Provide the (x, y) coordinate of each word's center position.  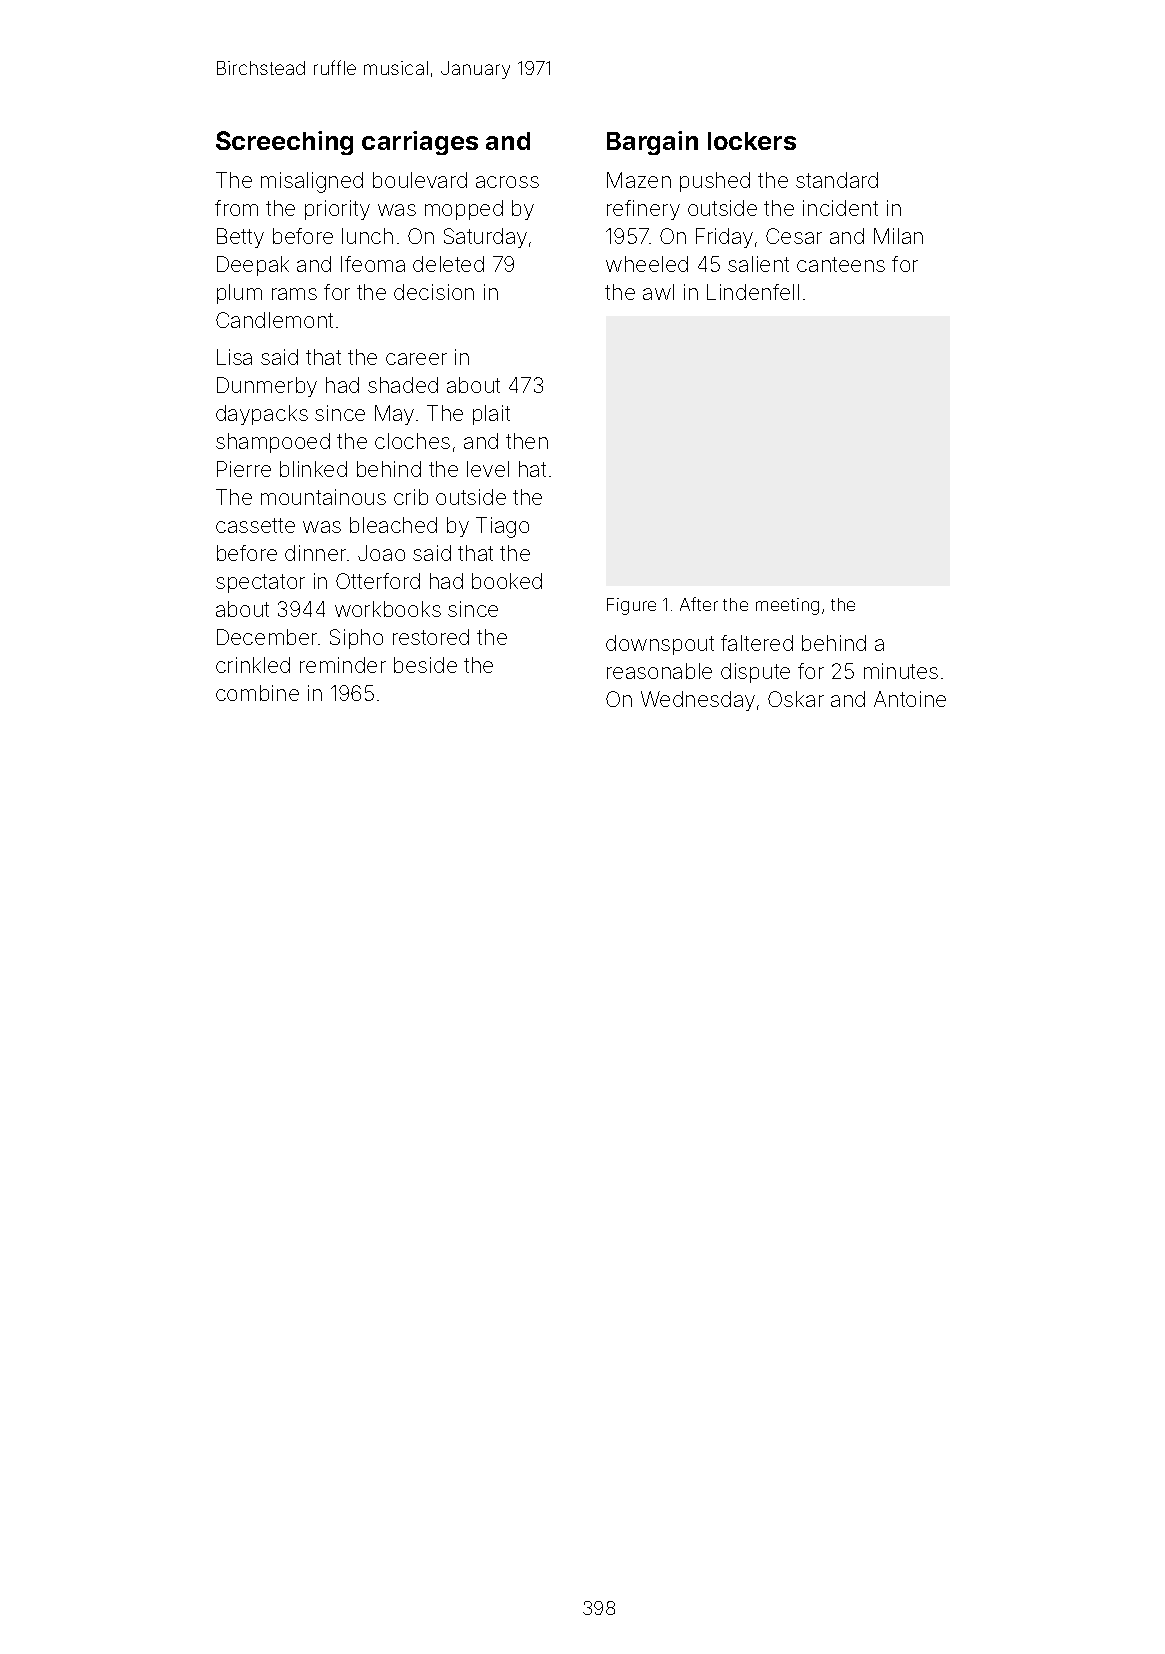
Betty (240, 238)
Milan (898, 236)
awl (658, 292)
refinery (643, 210)
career (416, 359)
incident (840, 208)
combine (257, 693)
